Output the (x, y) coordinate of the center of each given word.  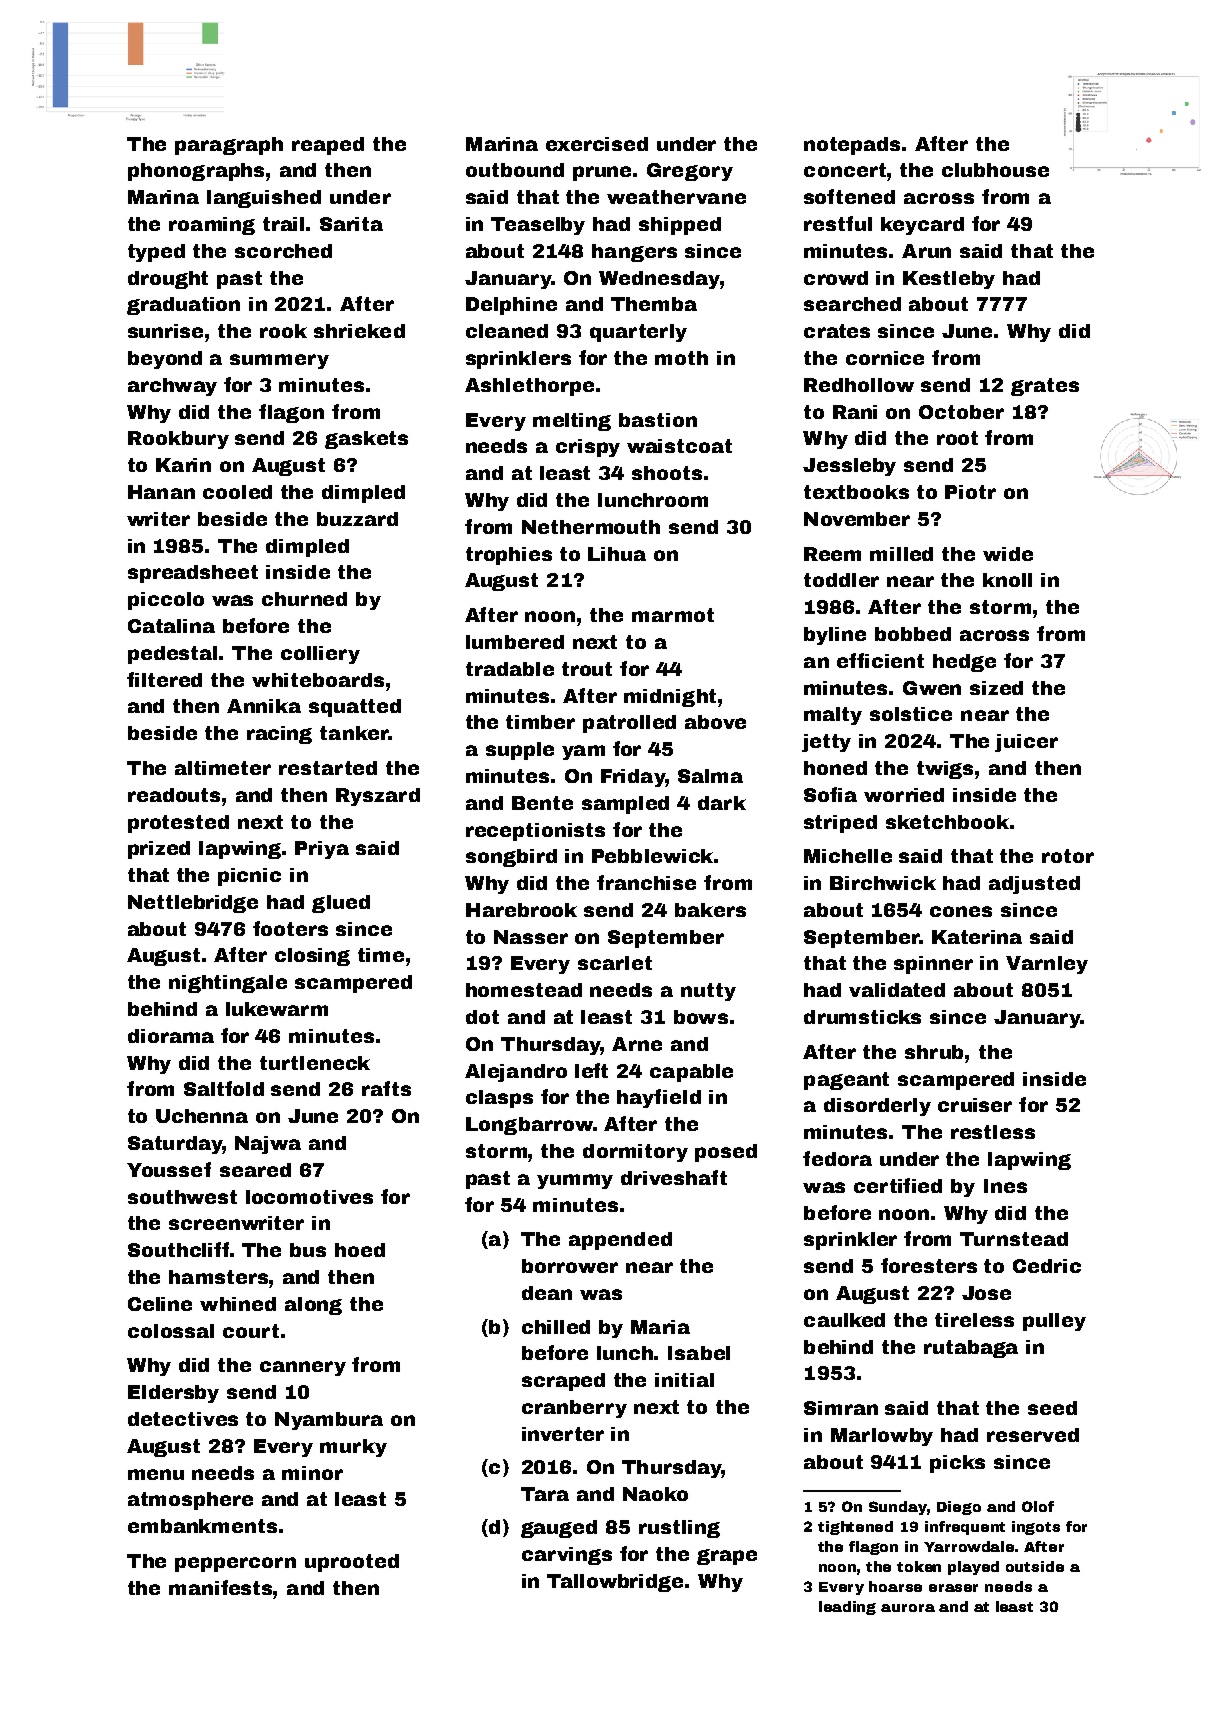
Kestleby (949, 280)
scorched (283, 251)
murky (353, 1448)
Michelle (848, 856)
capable (691, 1073)
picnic (249, 877)
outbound (515, 170)
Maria (660, 1327)
